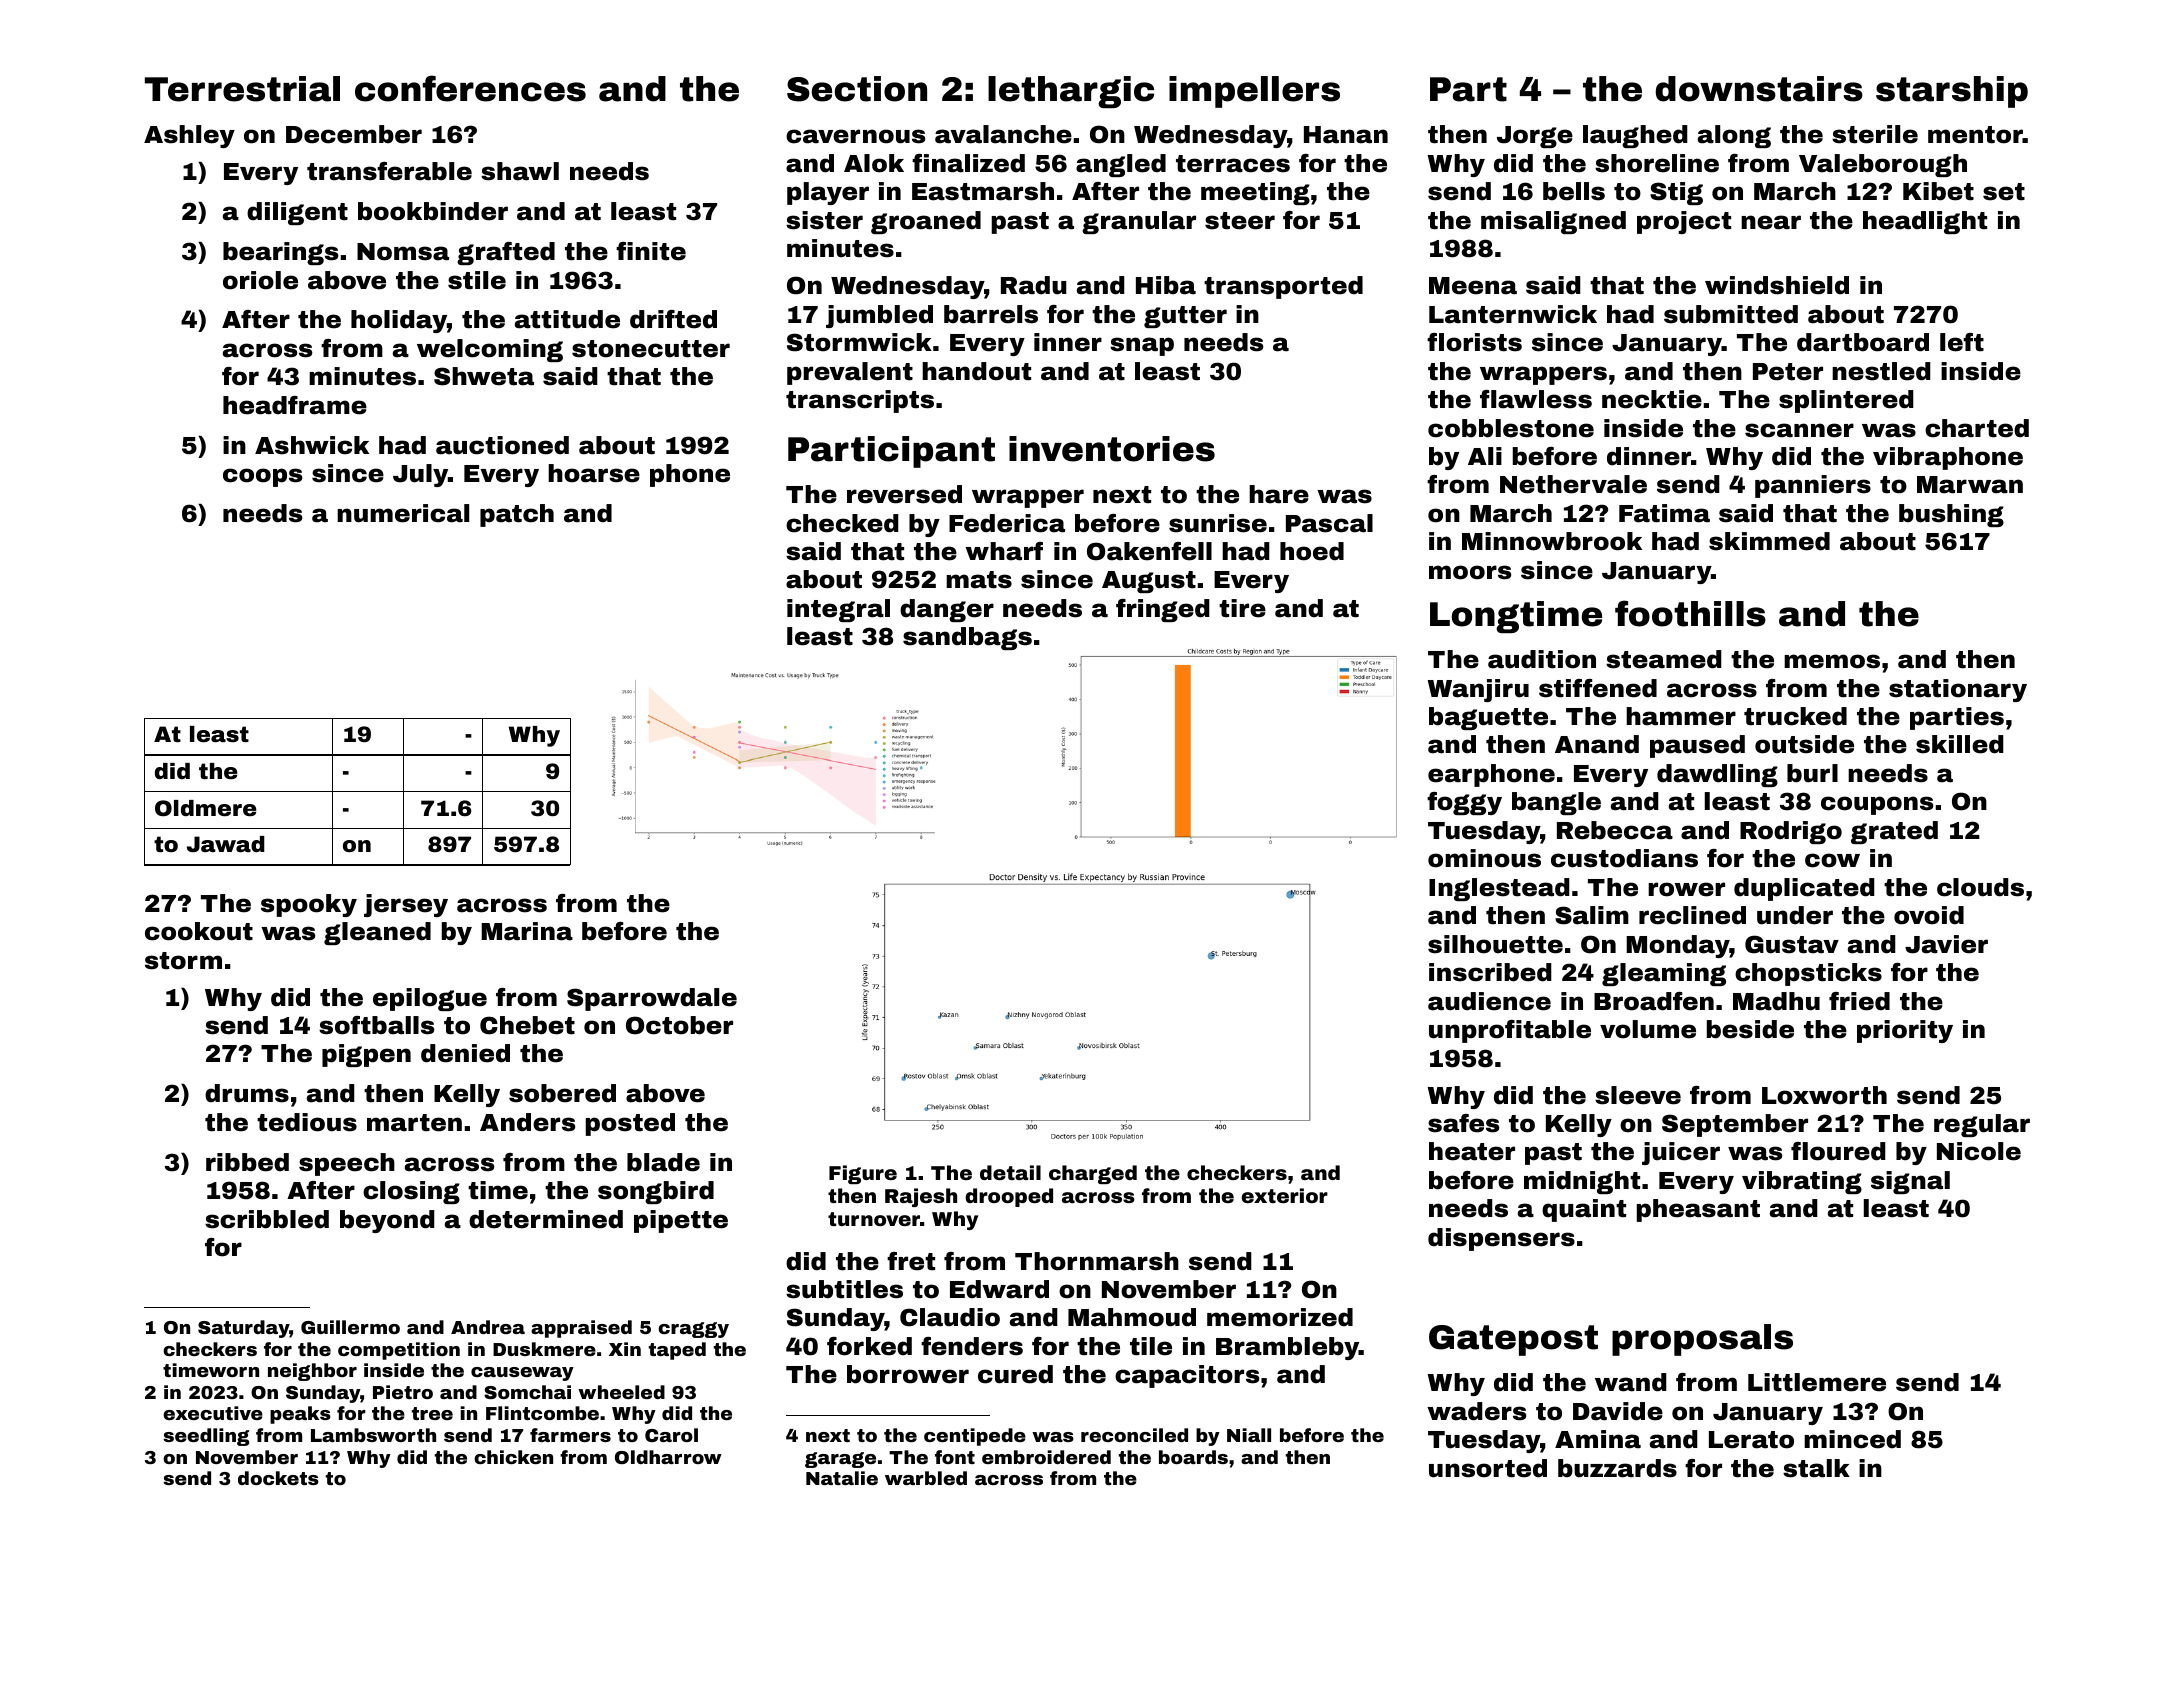  What do you see at coordinates (300, 1415) in the screenshot?
I see `peaks` at bounding box center [300, 1415].
